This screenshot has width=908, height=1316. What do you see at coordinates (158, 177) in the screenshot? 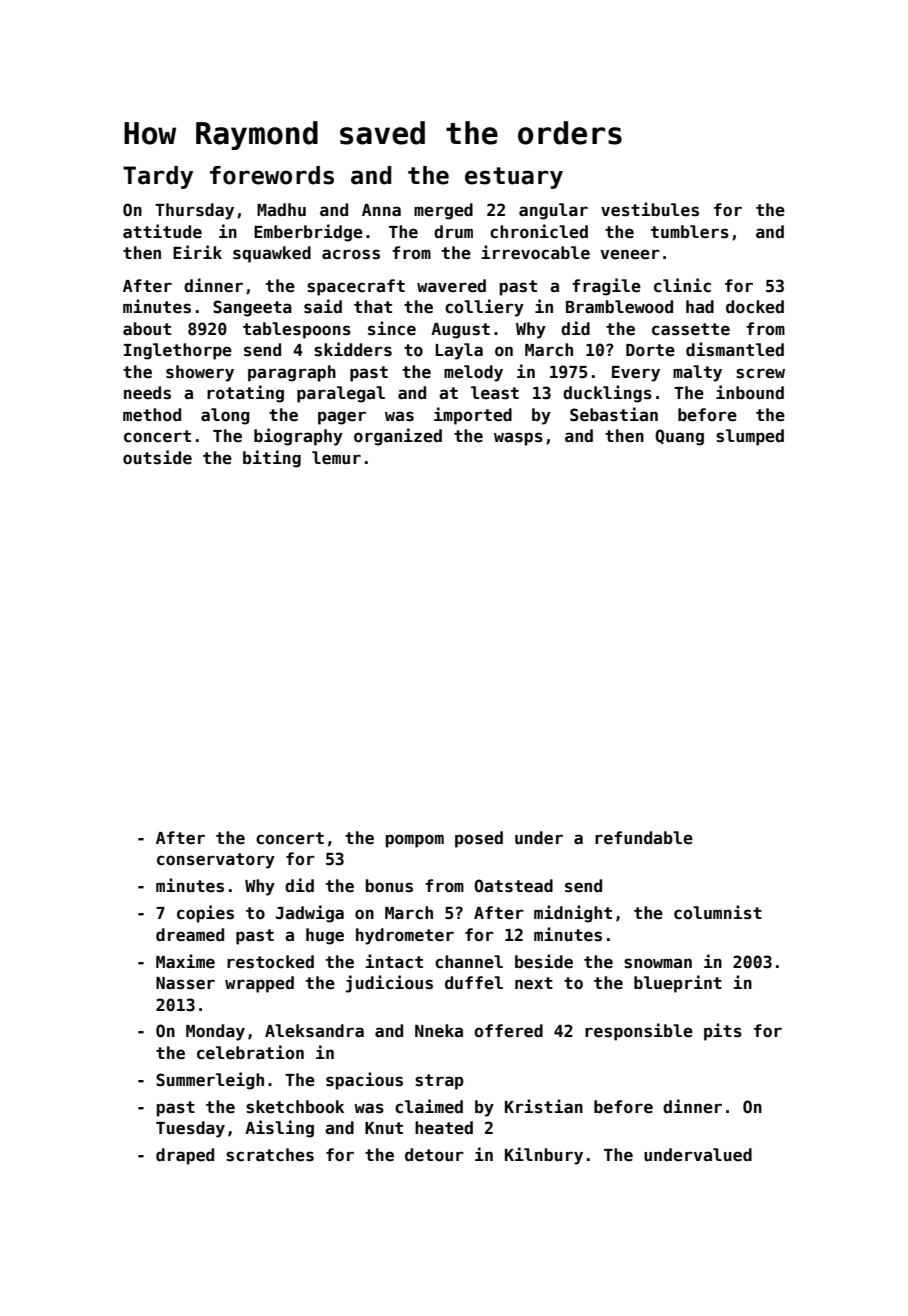
I see `Tardy` at bounding box center [158, 177].
